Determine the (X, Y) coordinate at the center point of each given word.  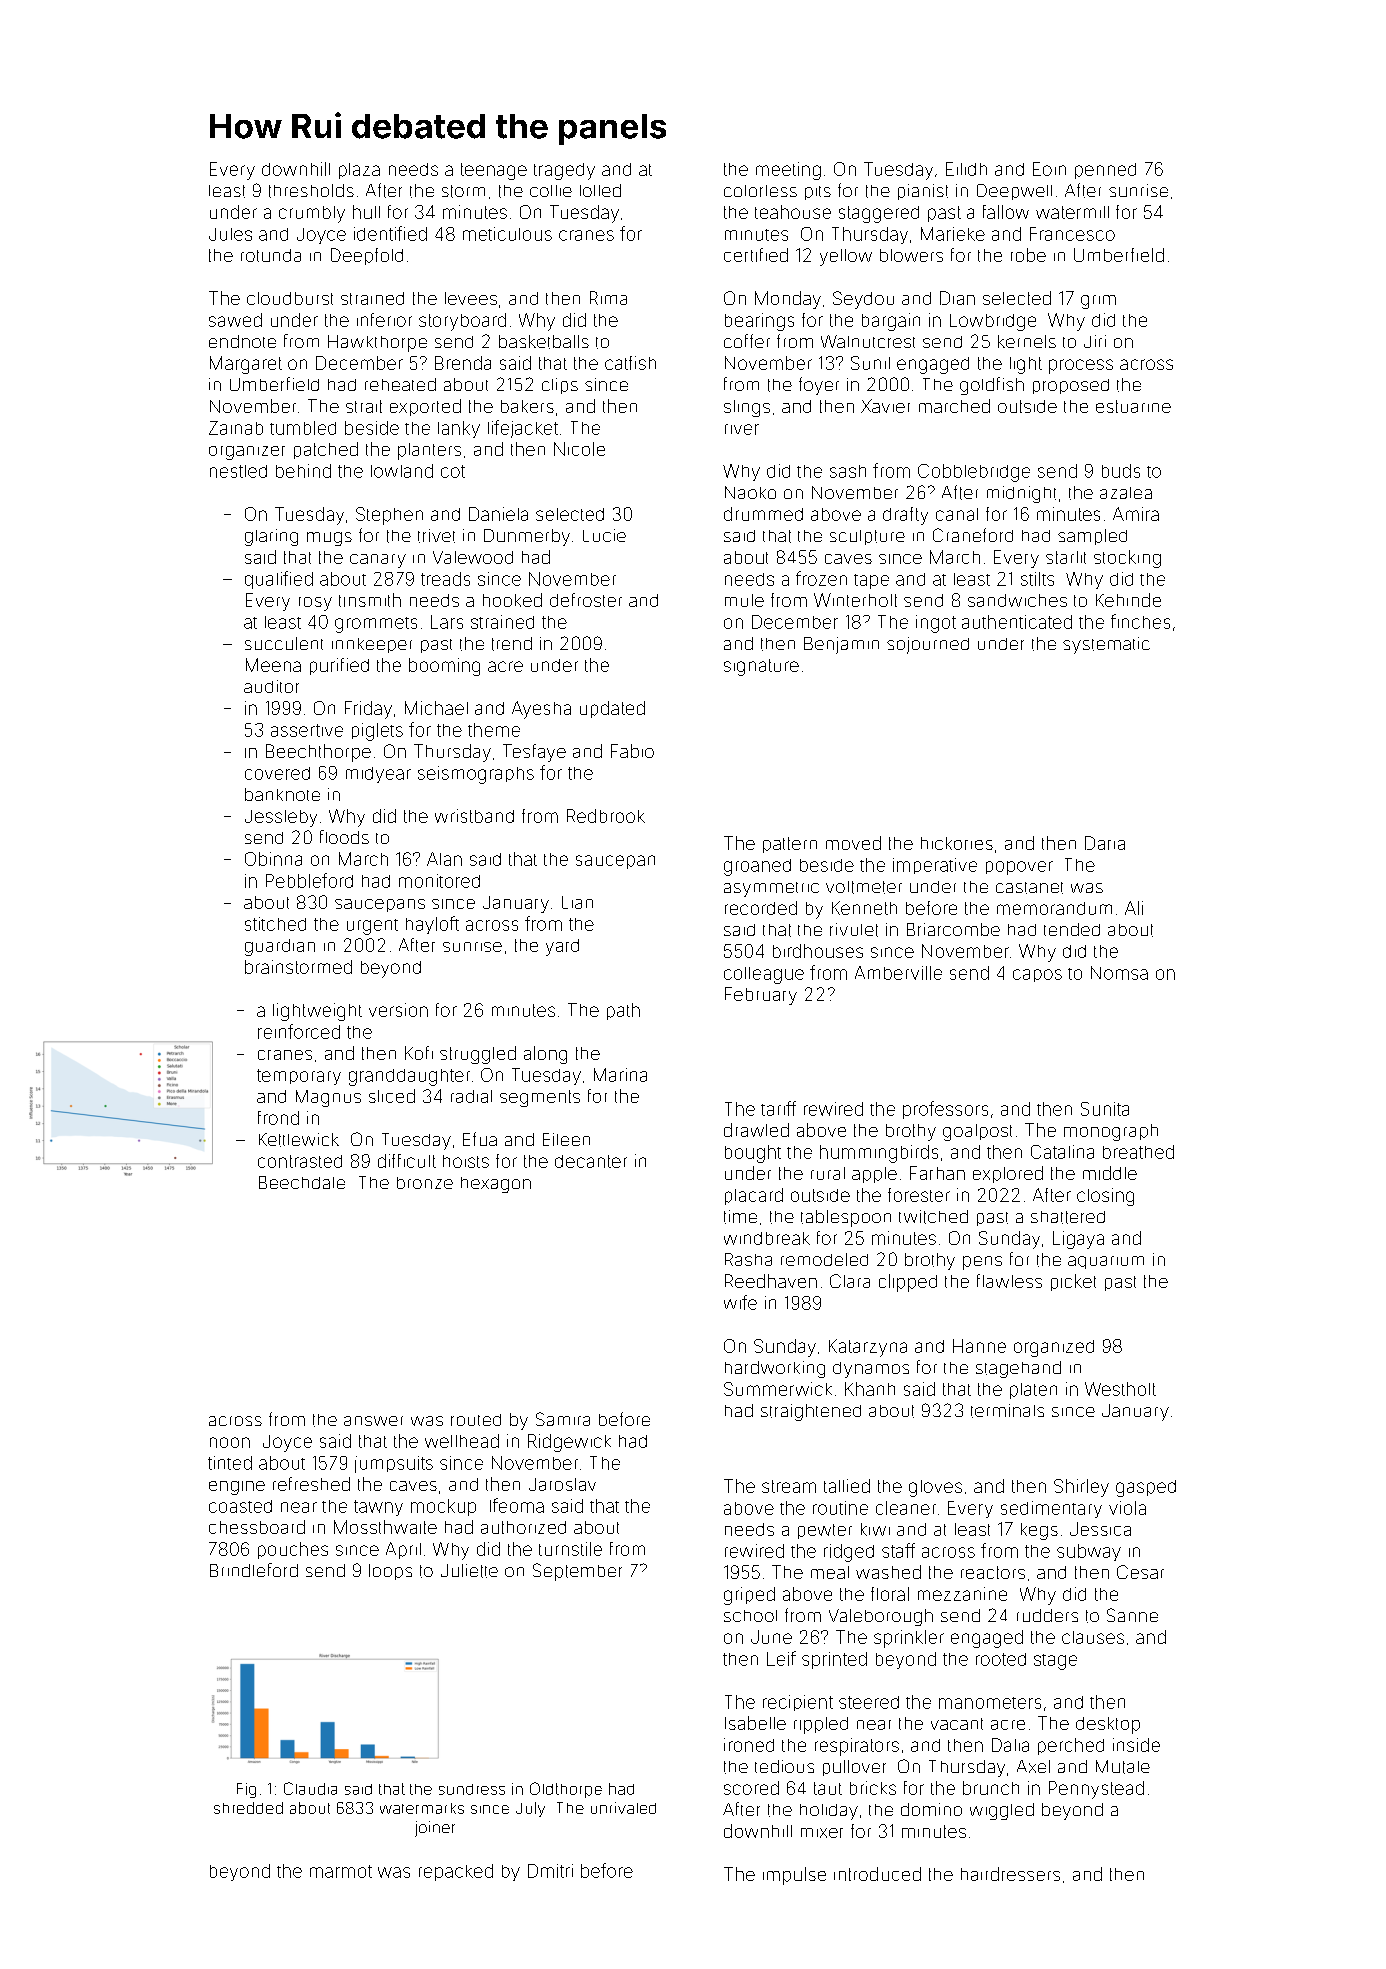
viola (1127, 1508)
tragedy (564, 171)
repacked (456, 1872)
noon (230, 1442)
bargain (891, 322)
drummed (763, 514)
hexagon (496, 1185)
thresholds (311, 191)
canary (378, 561)
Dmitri (550, 1871)
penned (1105, 171)
